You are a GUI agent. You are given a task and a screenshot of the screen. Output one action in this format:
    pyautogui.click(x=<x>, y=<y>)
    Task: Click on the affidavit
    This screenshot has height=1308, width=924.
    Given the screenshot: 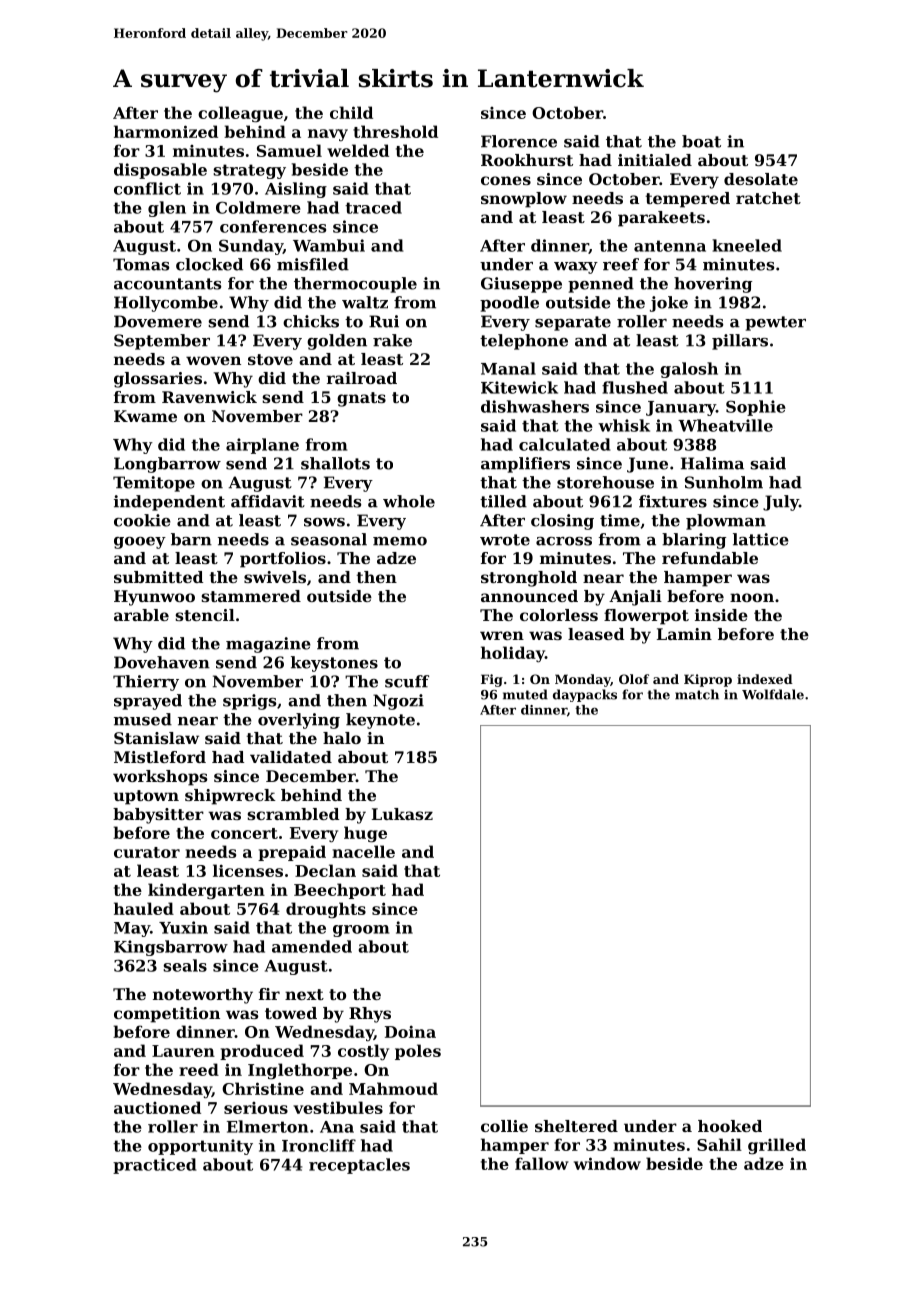 What is the action you would take?
    pyautogui.click(x=268, y=501)
